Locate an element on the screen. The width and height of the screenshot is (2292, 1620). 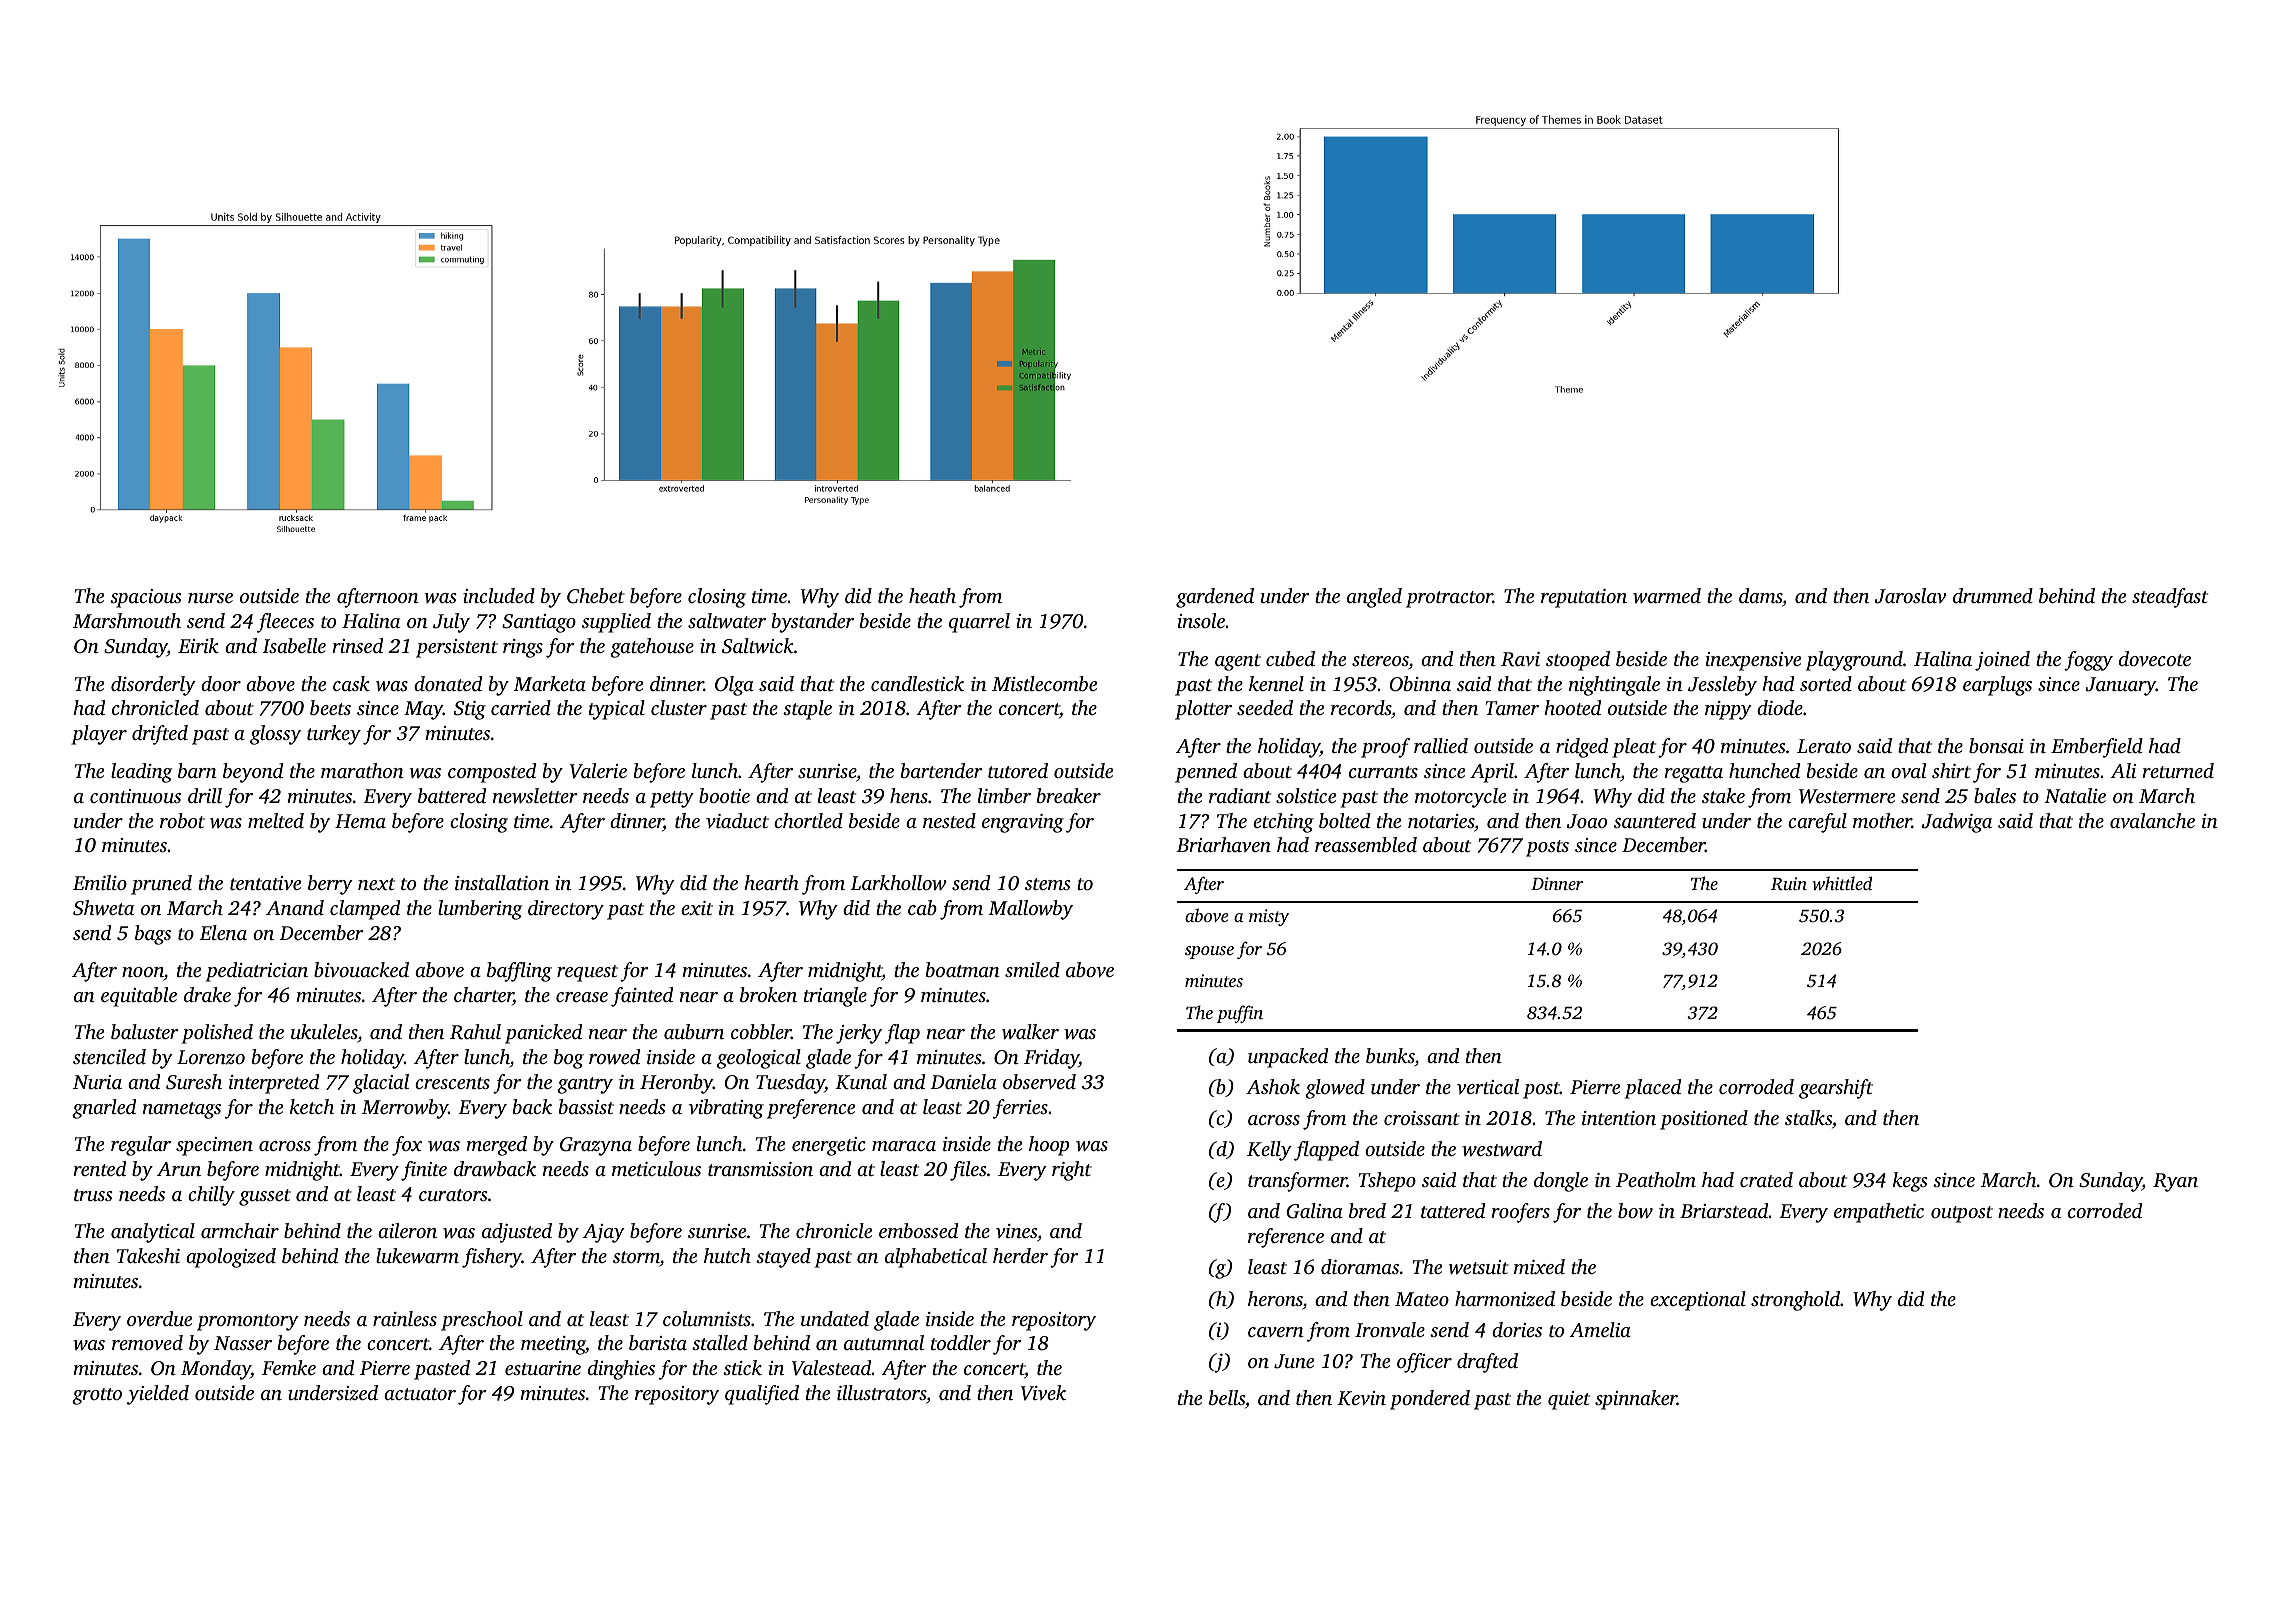
directory is located at coordinates (566, 910).
